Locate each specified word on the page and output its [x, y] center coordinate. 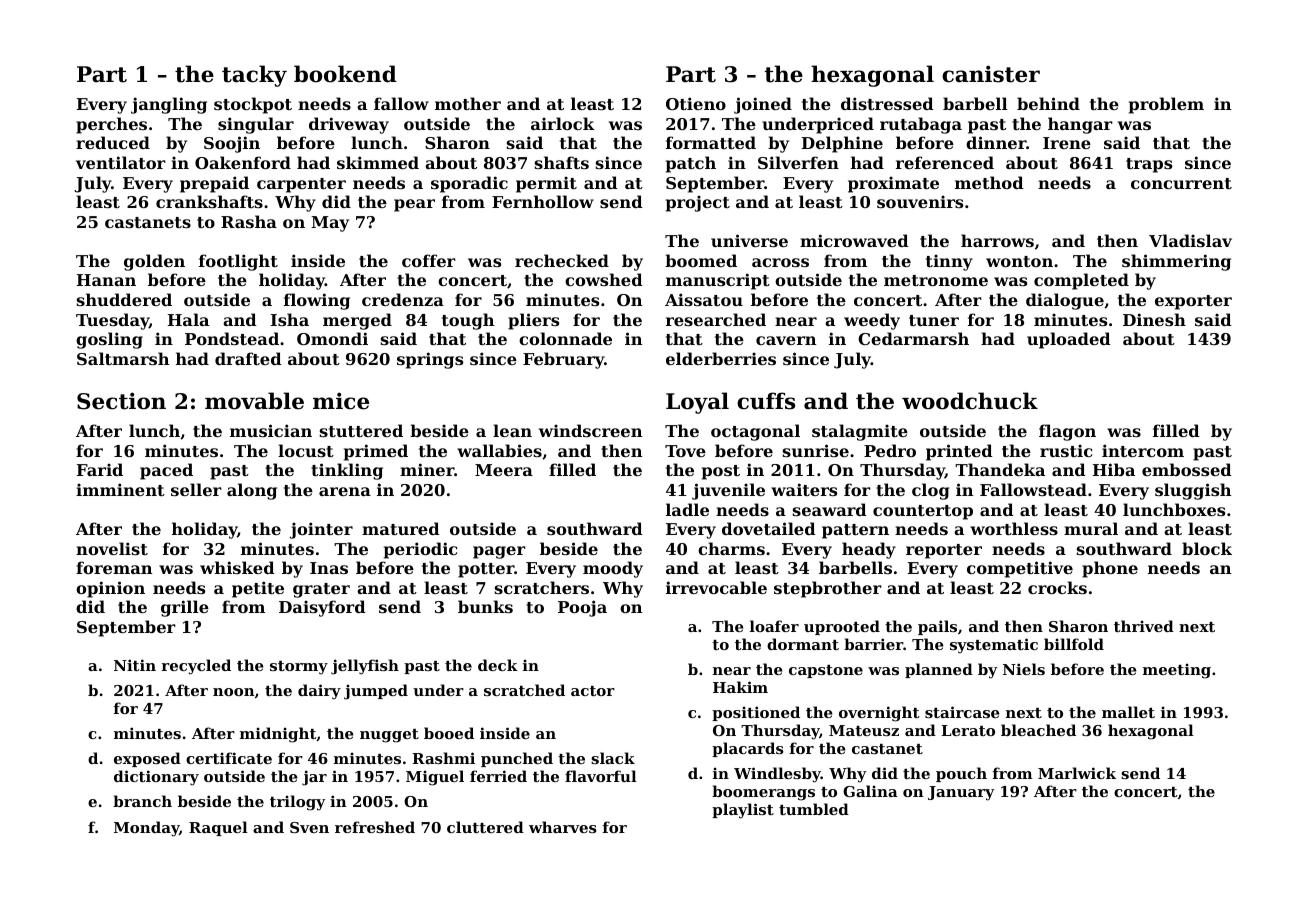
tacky [254, 76]
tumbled [814, 809]
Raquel [218, 828]
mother [468, 103]
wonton [1019, 261]
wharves [563, 827]
